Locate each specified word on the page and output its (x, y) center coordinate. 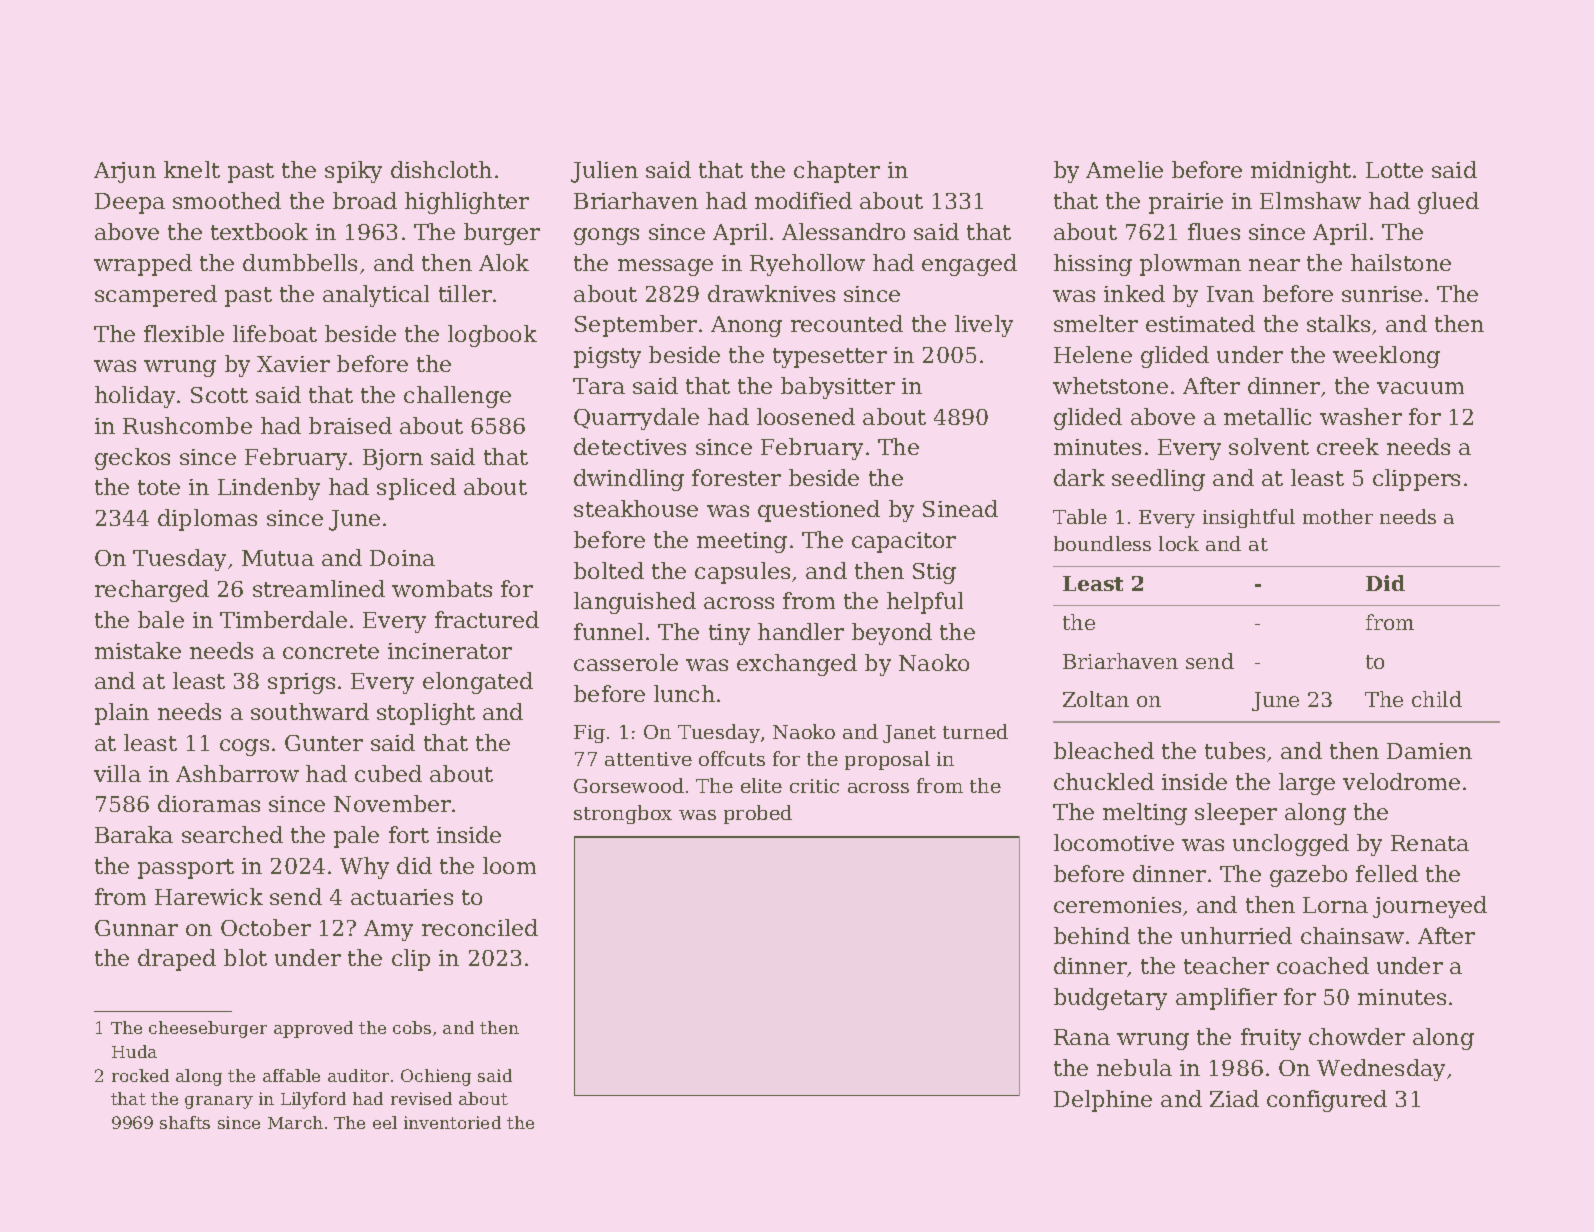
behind (1092, 935)
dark (1079, 477)
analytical (376, 296)
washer (1361, 416)
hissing (1093, 265)
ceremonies (1117, 905)
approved (313, 1029)
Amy (388, 930)
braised (350, 425)
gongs (606, 236)
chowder (1357, 1036)
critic (814, 786)
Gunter (324, 743)
